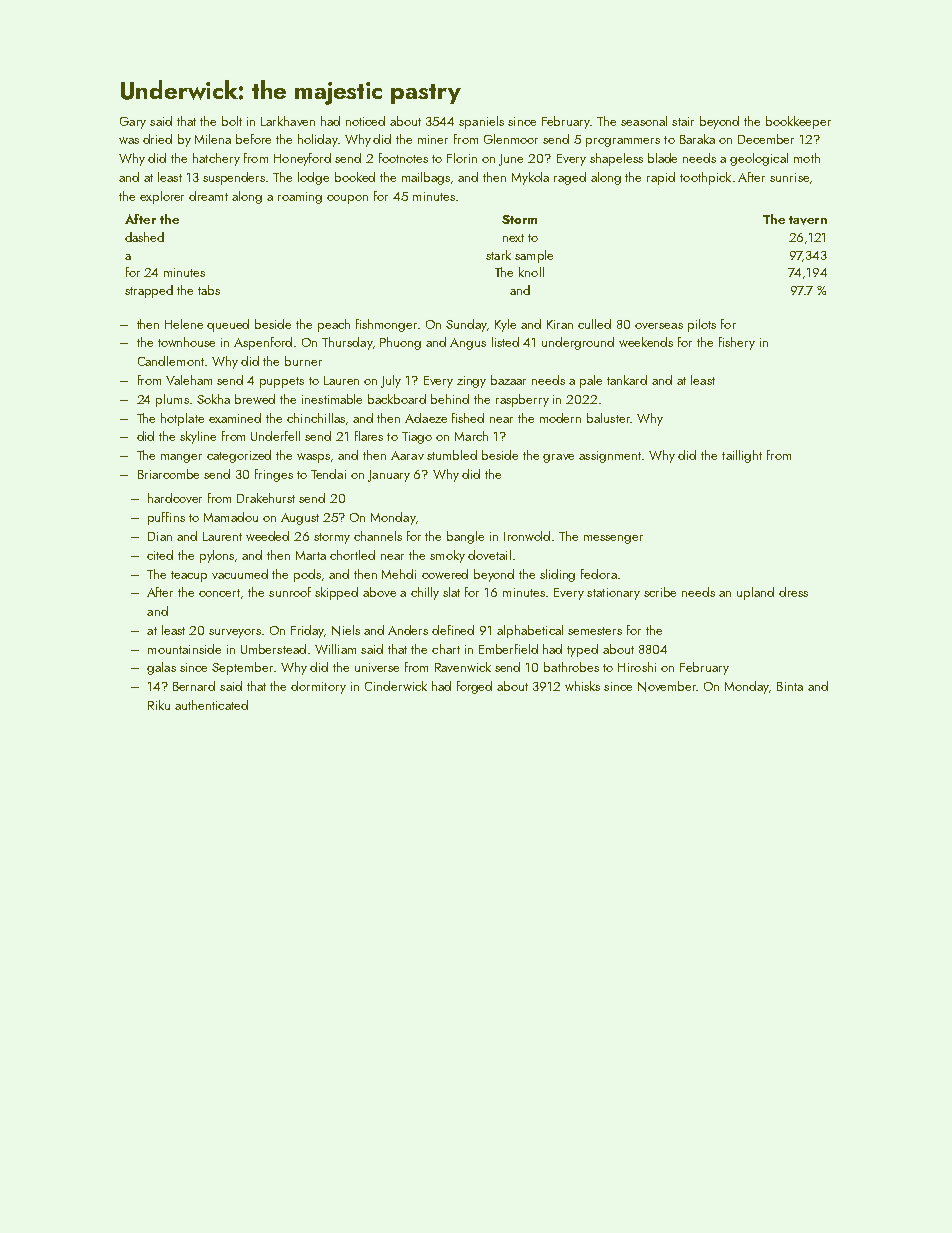 This screenshot has height=1233, width=952. What do you see at coordinates (742, 456) in the screenshot?
I see `taillight` at bounding box center [742, 456].
